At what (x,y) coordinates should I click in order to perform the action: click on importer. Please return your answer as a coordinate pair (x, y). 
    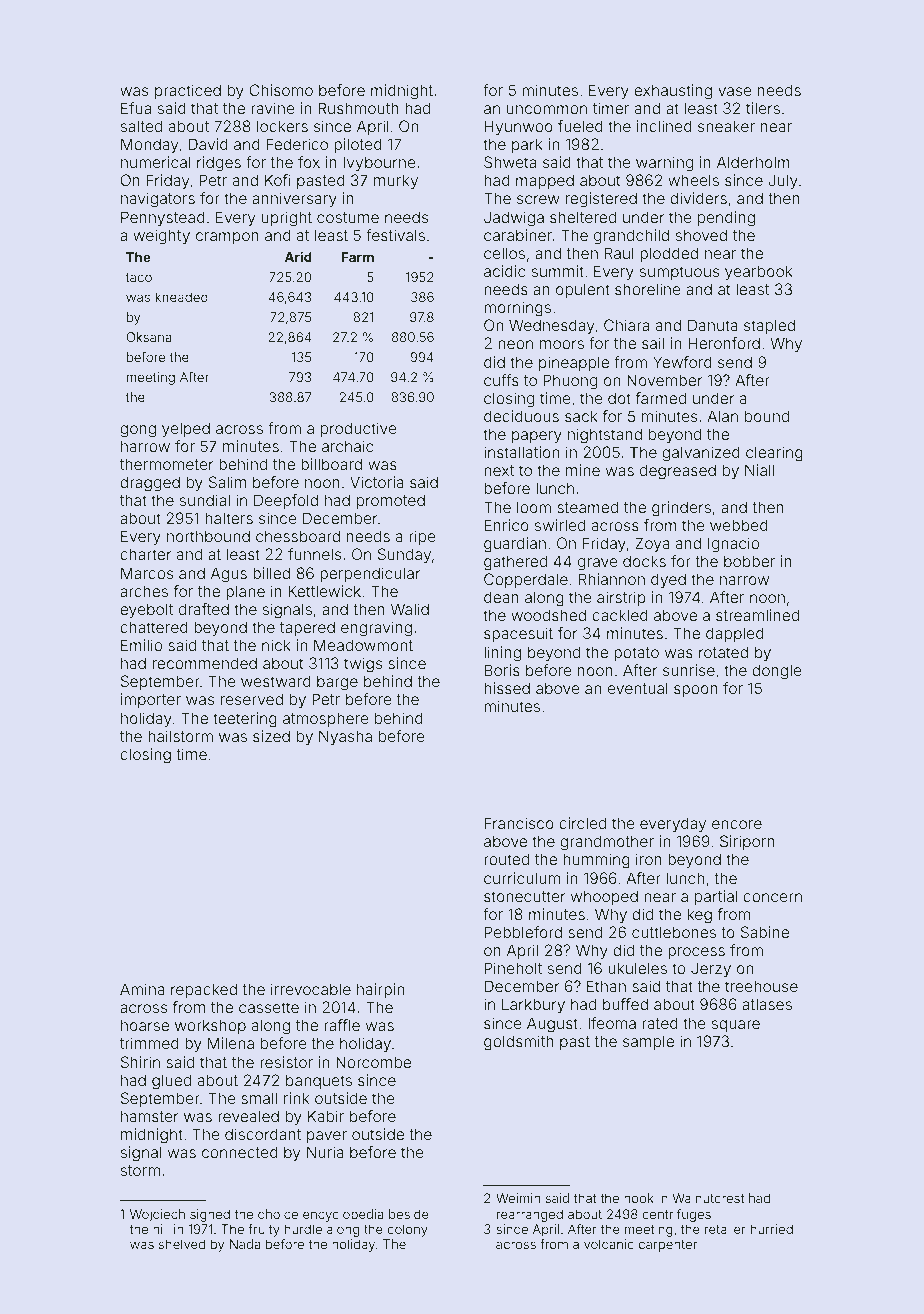
    Looking at the image, I should click on (151, 700).
